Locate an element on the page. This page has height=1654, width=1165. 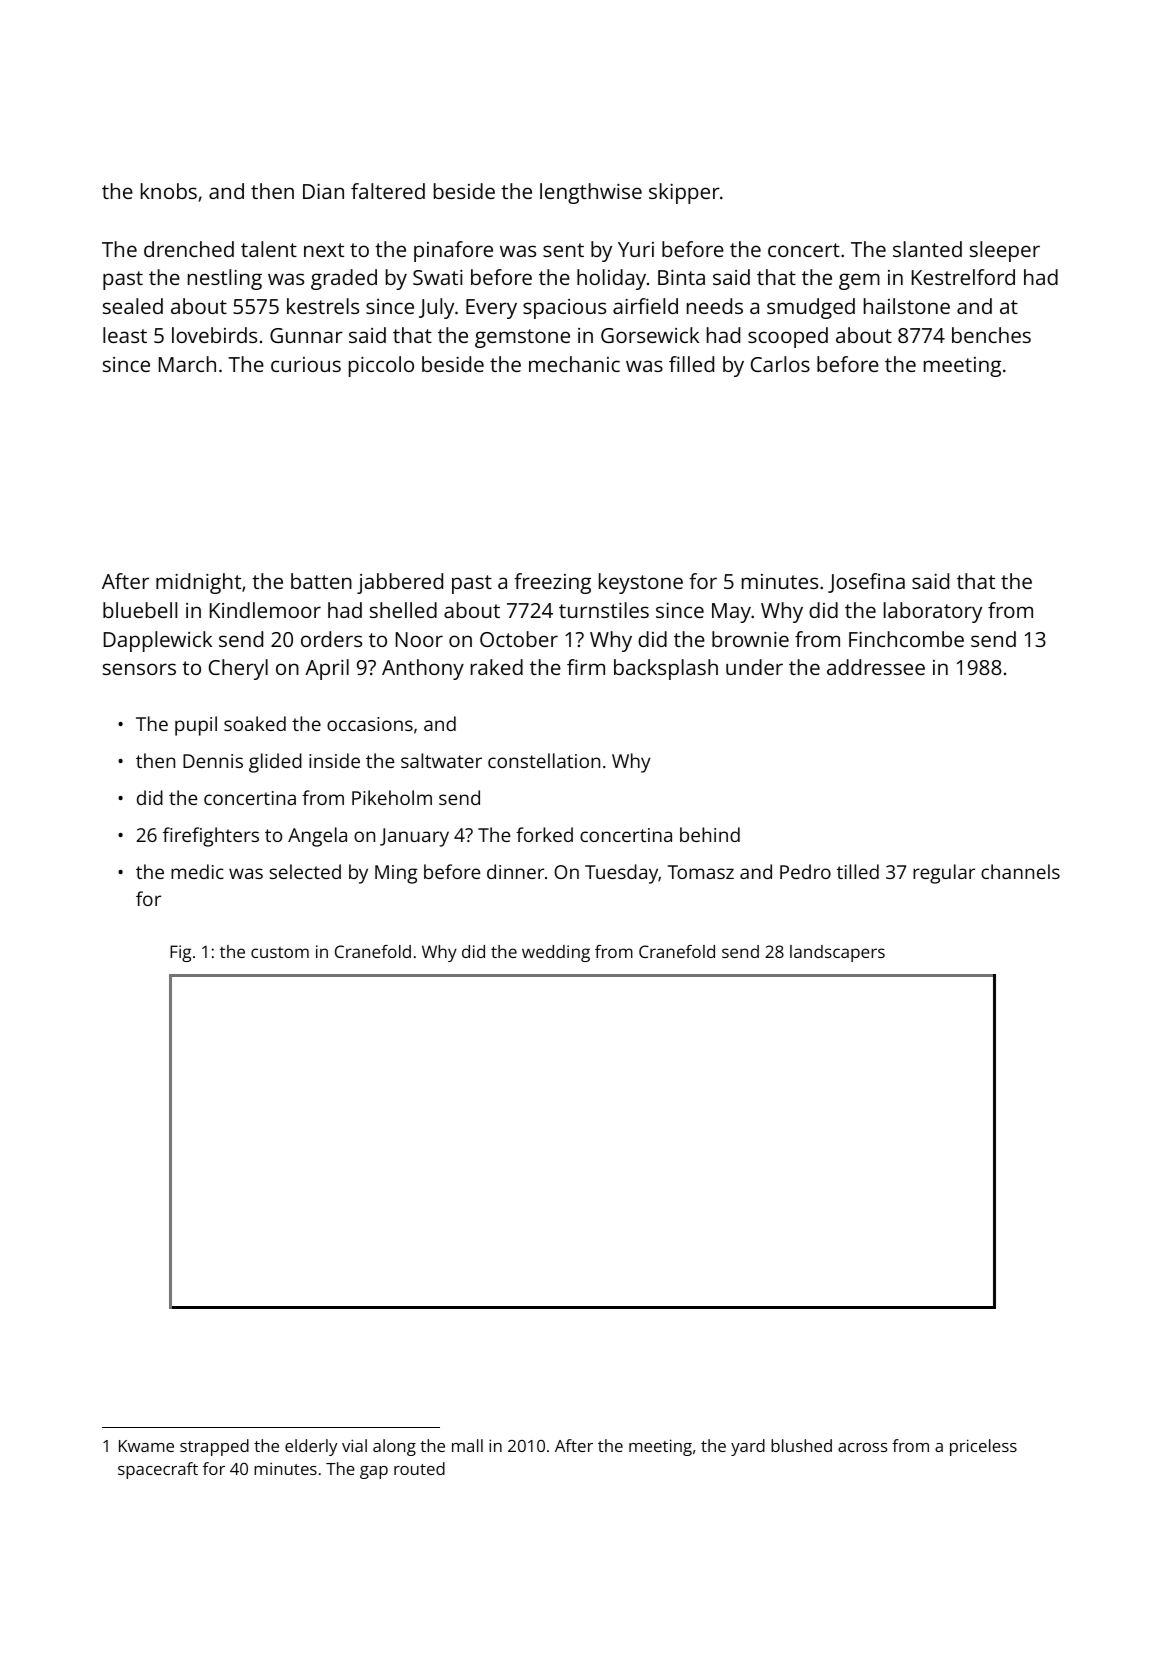
keystone is located at coordinates (641, 583).
